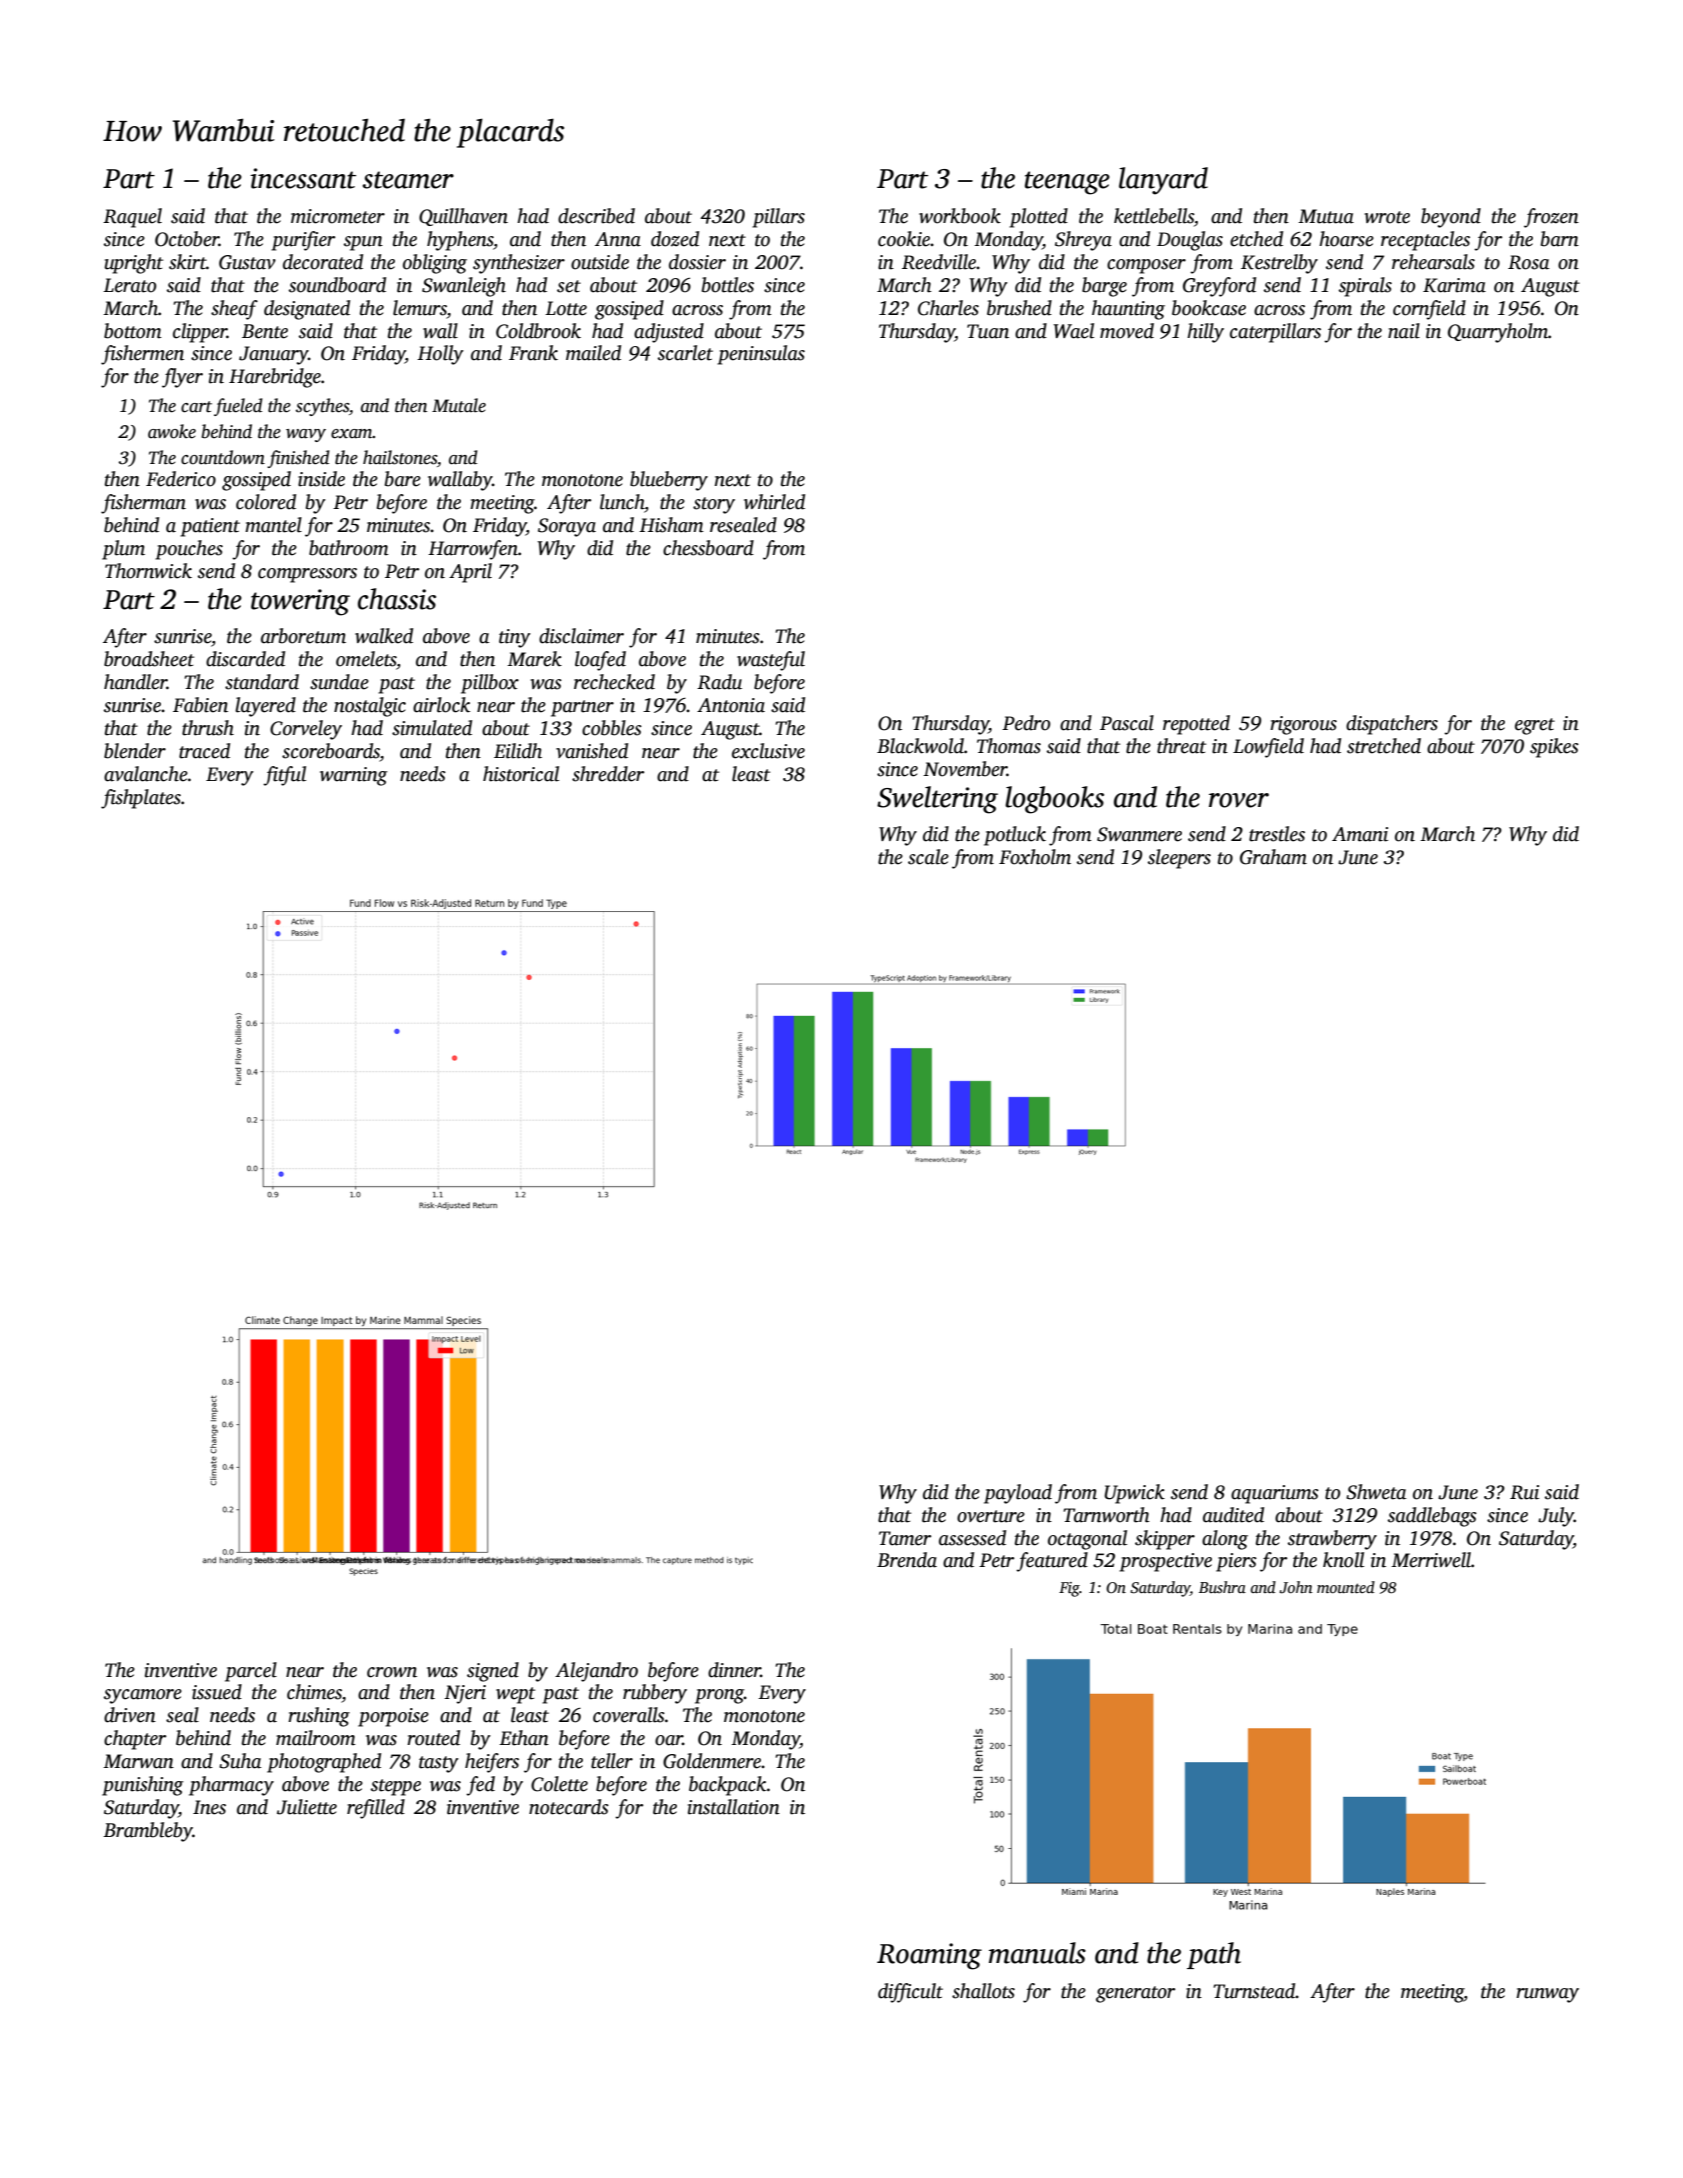 The height and width of the screenshot is (2178, 1683). I want to click on beyond, so click(1451, 218).
